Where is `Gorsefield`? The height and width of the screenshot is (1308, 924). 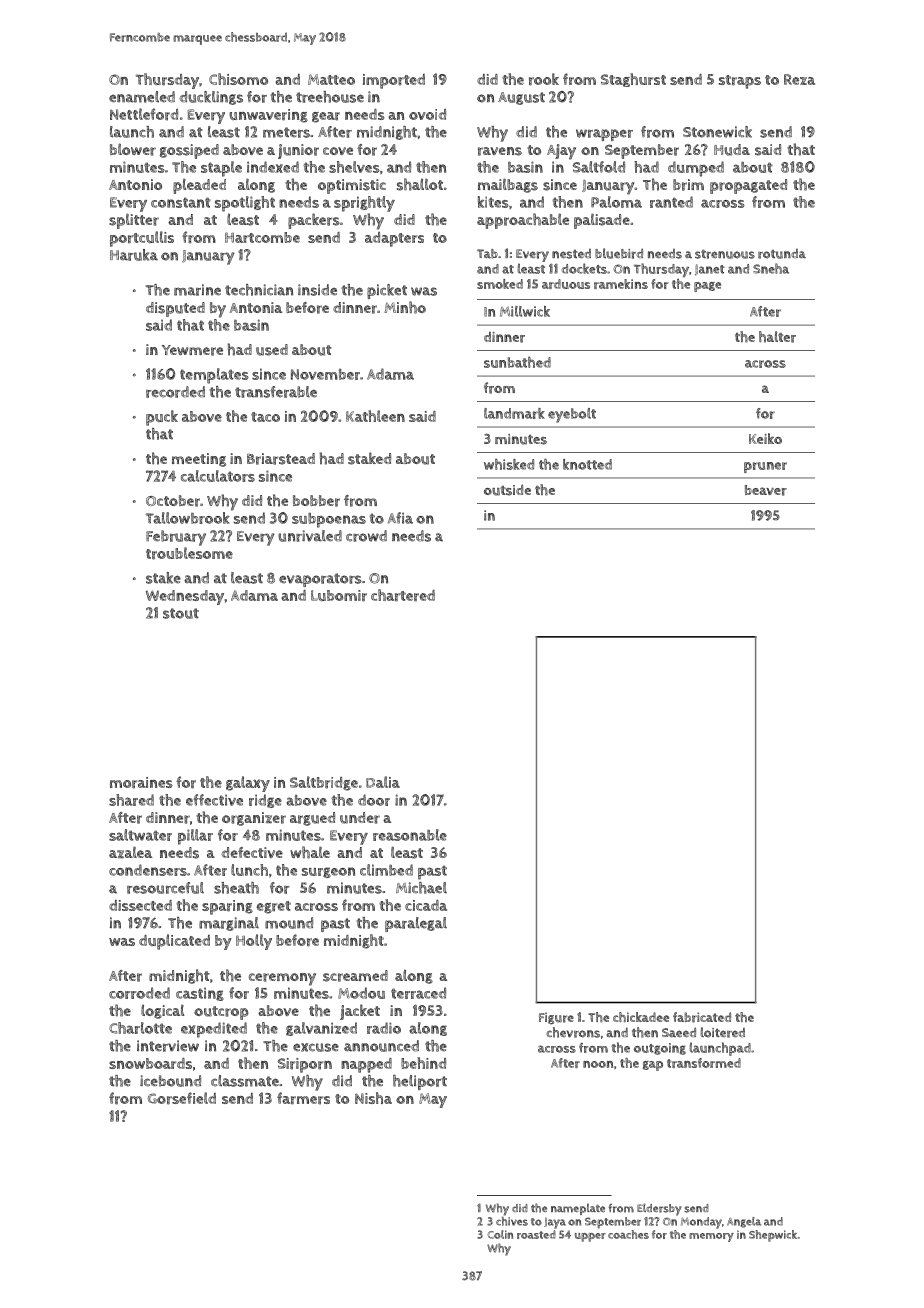
Gorsefield is located at coordinates (181, 1098).
